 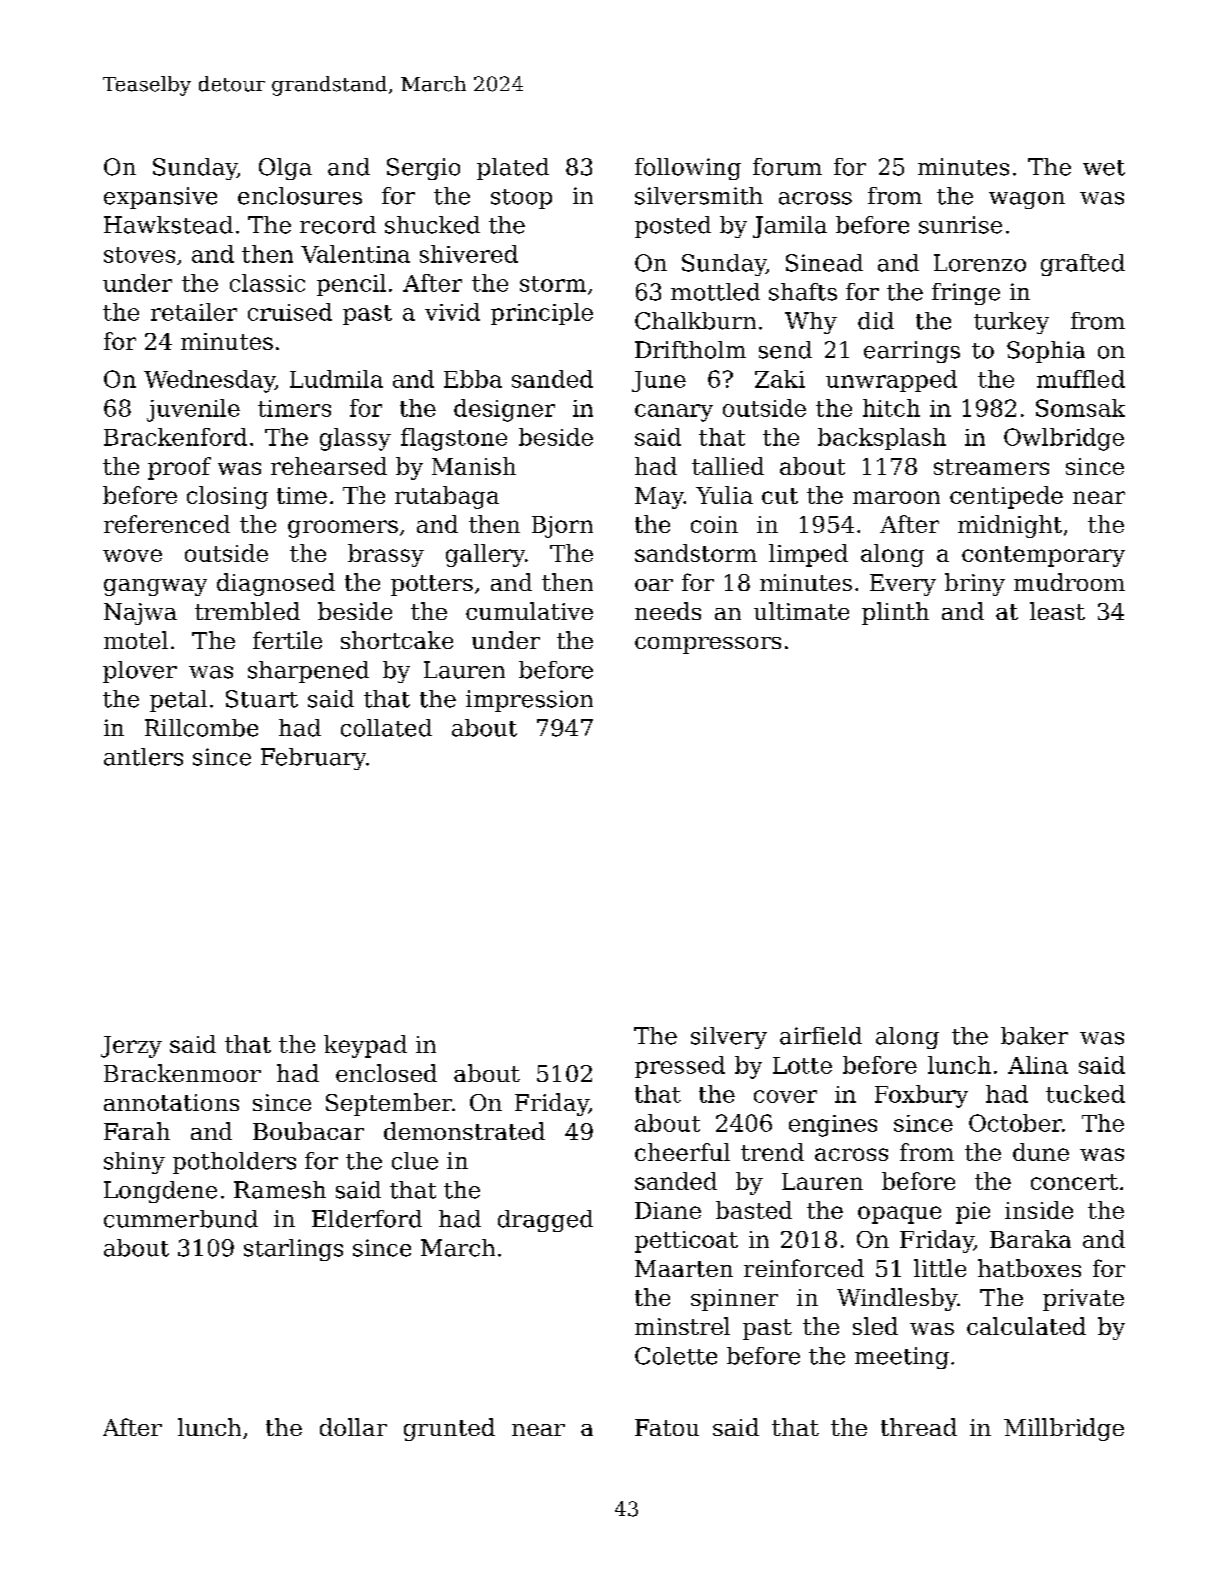 What do you see at coordinates (676, 1356) in the screenshot?
I see `Colette` at bounding box center [676, 1356].
